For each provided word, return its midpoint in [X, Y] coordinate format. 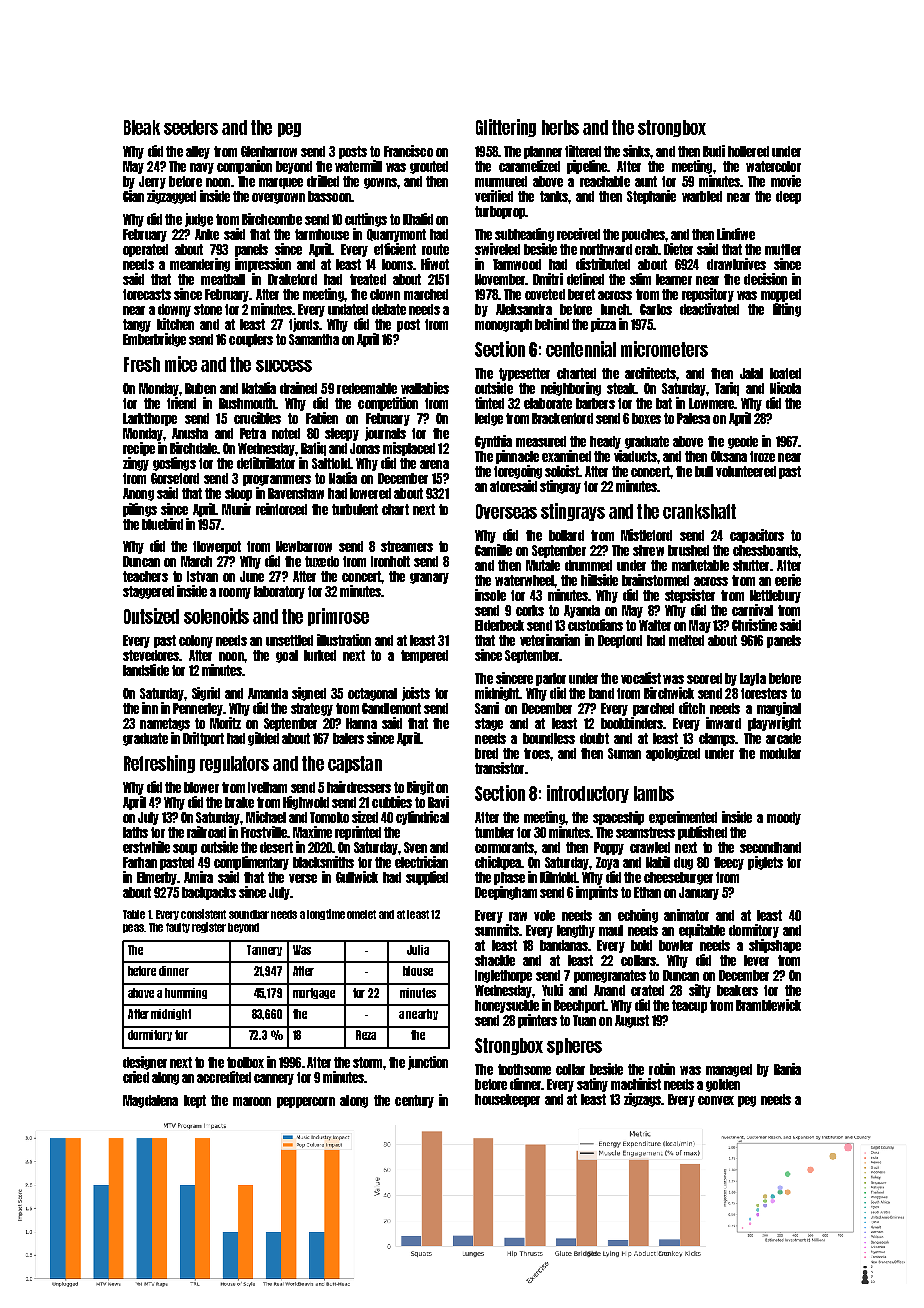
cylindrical [422, 818]
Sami [487, 708]
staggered [148, 592]
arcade [783, 738]
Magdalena [150, 1101]
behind [552, 324]
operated [145, 250]
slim [640, 279]
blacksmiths [323, 862]
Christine [754, 625]
